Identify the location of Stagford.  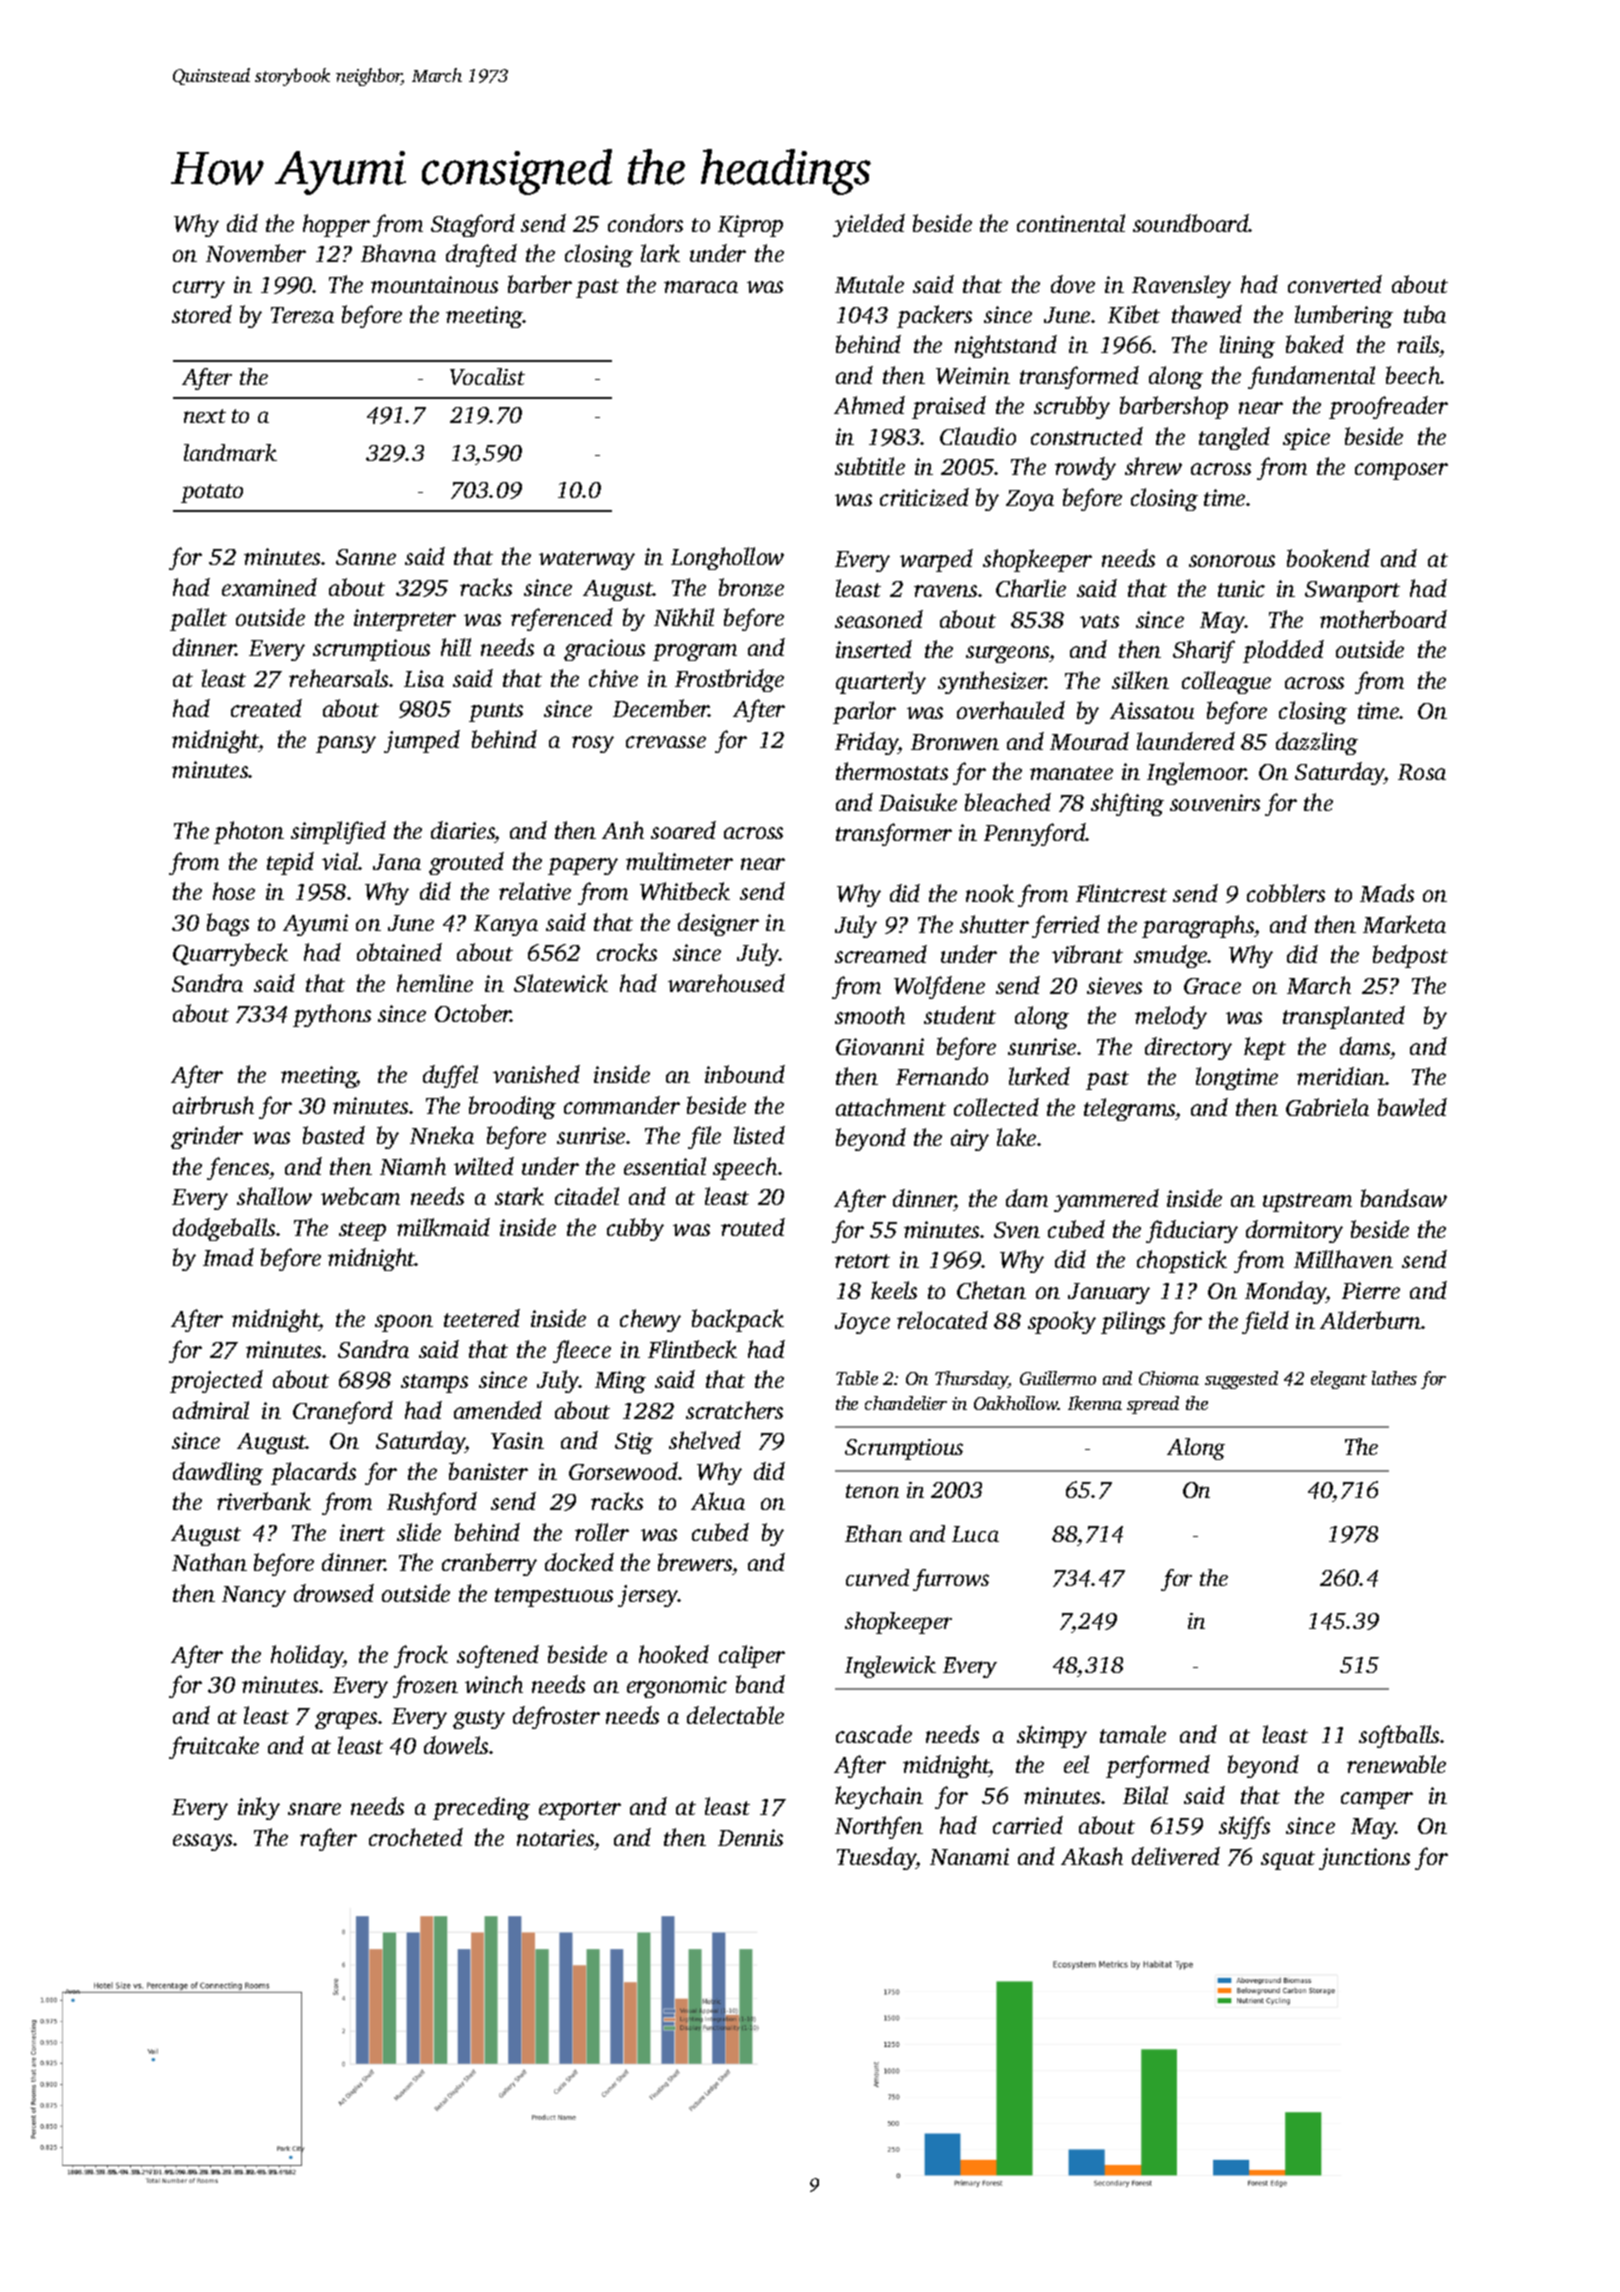
(473, 225).
